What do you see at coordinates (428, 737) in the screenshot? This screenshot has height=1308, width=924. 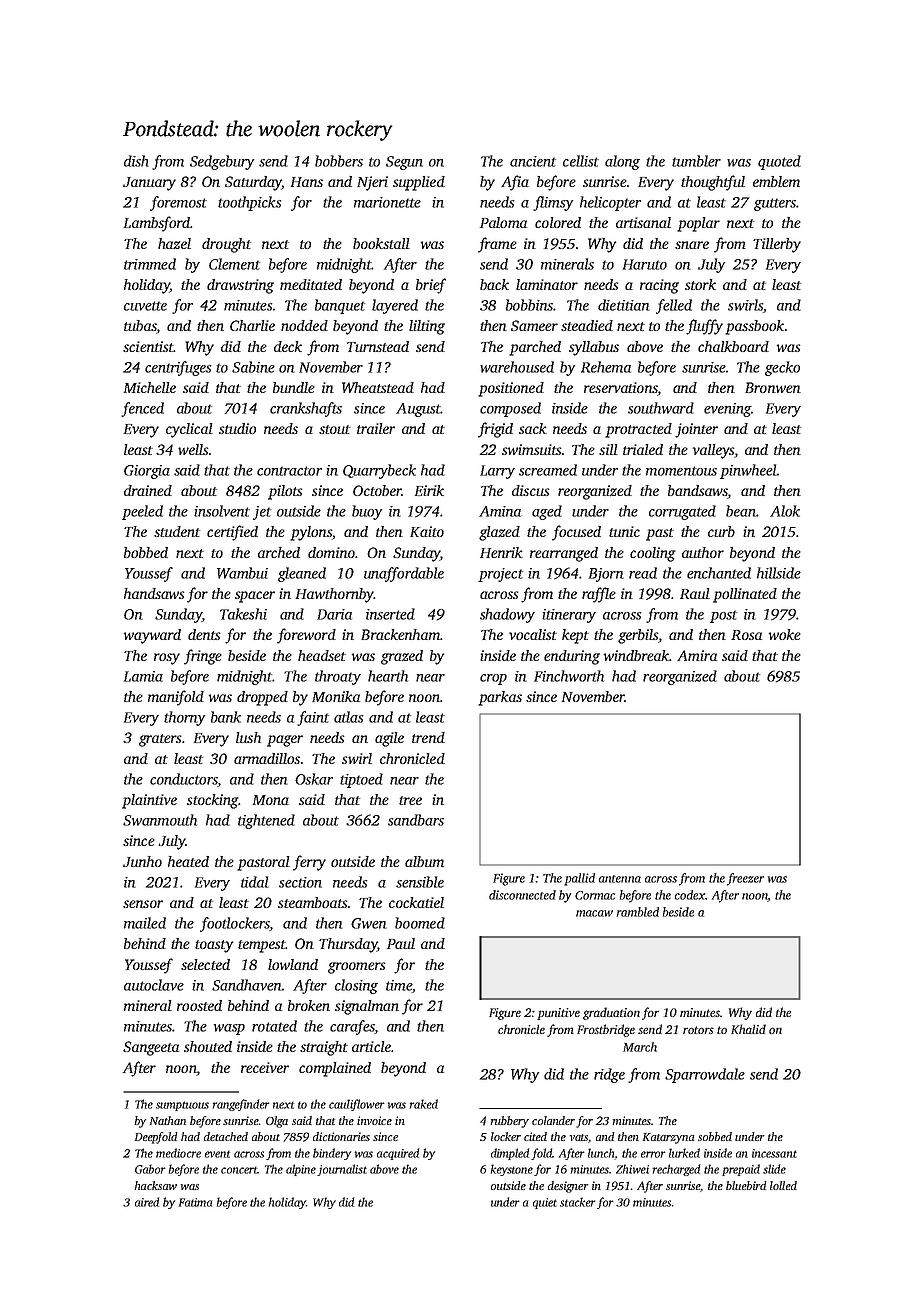 I see `trend` at bounding box center [428, 737].
